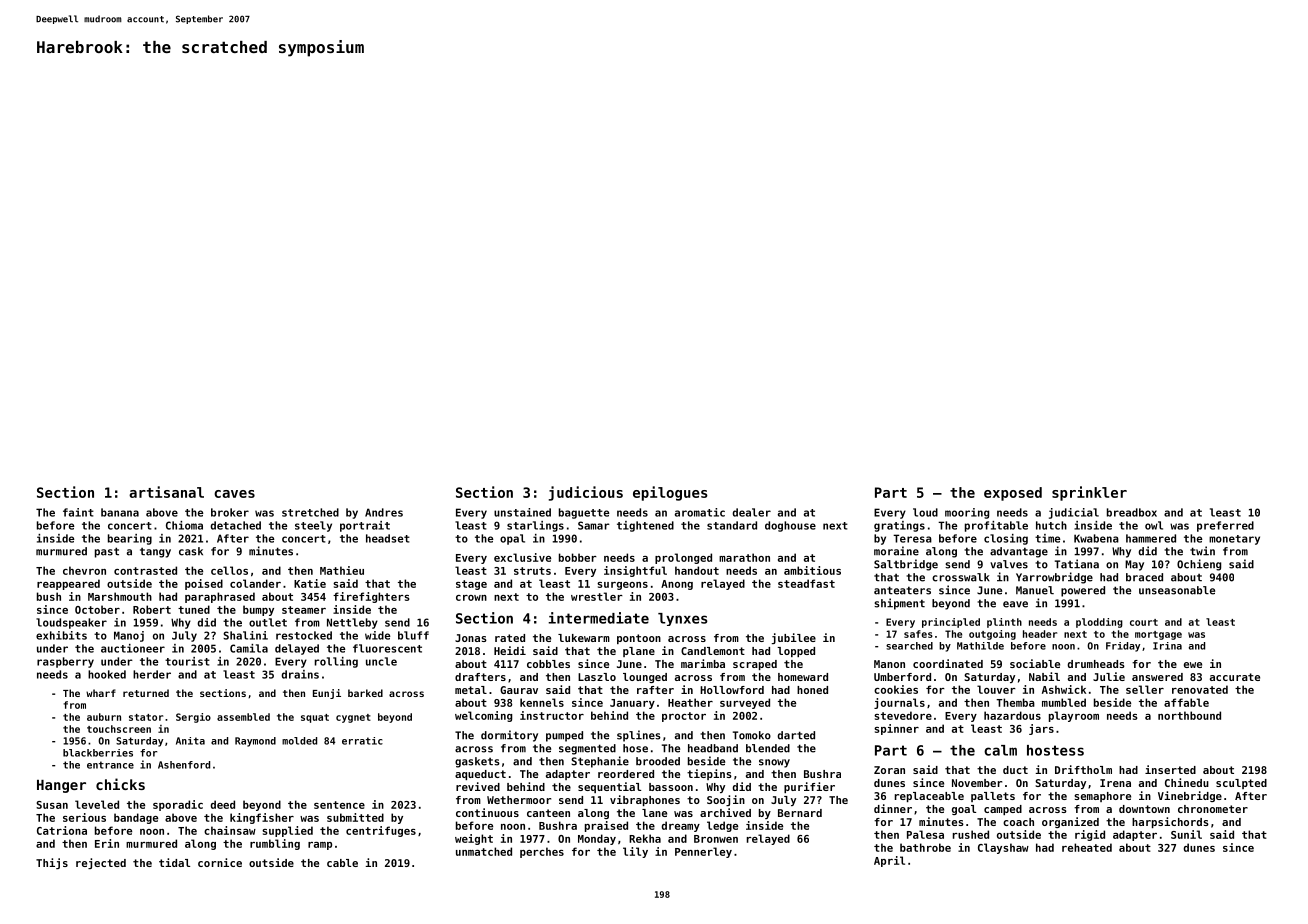  Describe the element at coordinates (483, 716) in the screenshot. I see `welcoming` at that location.
